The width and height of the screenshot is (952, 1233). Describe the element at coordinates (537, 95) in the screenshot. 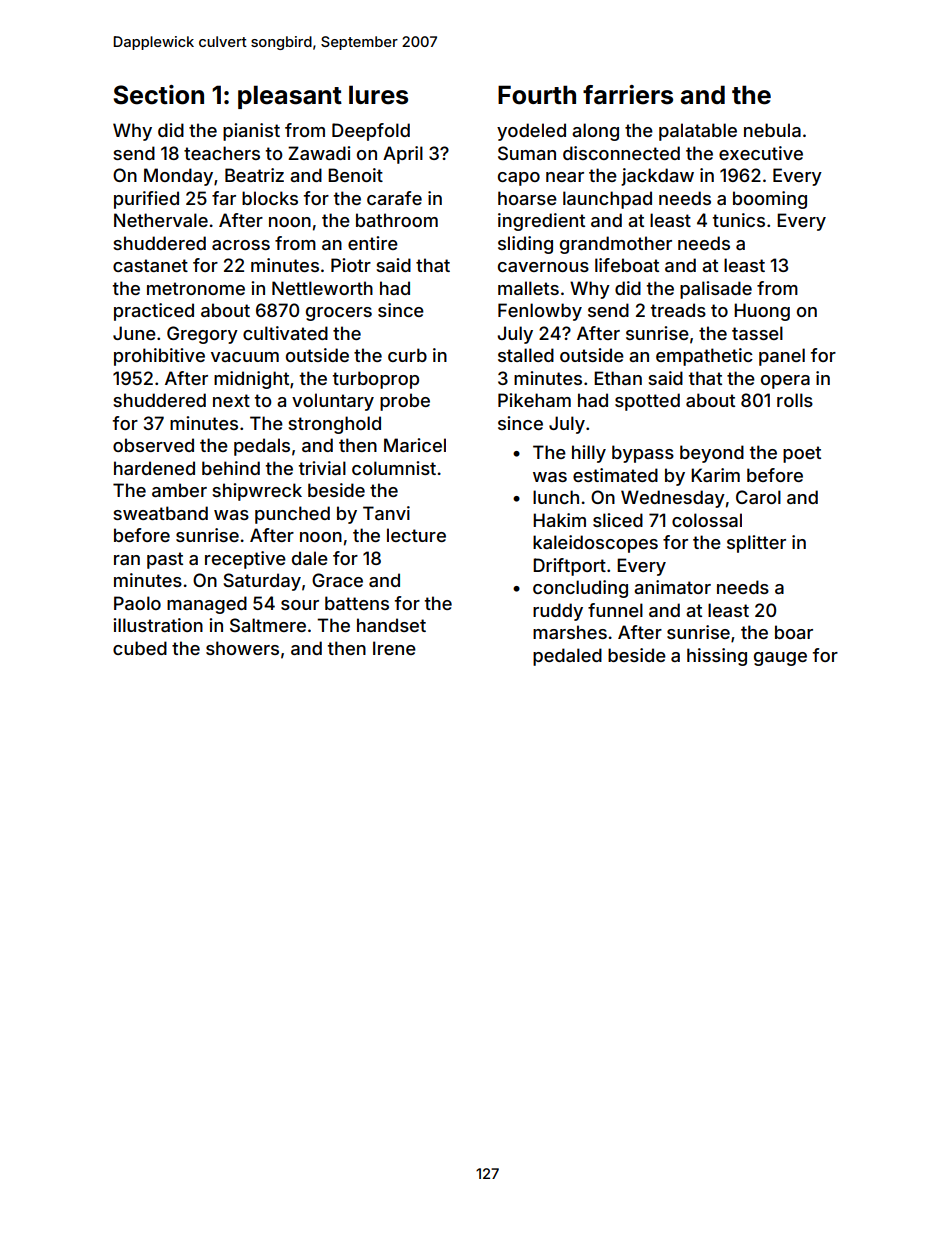

I see `Fourth` at that location.
